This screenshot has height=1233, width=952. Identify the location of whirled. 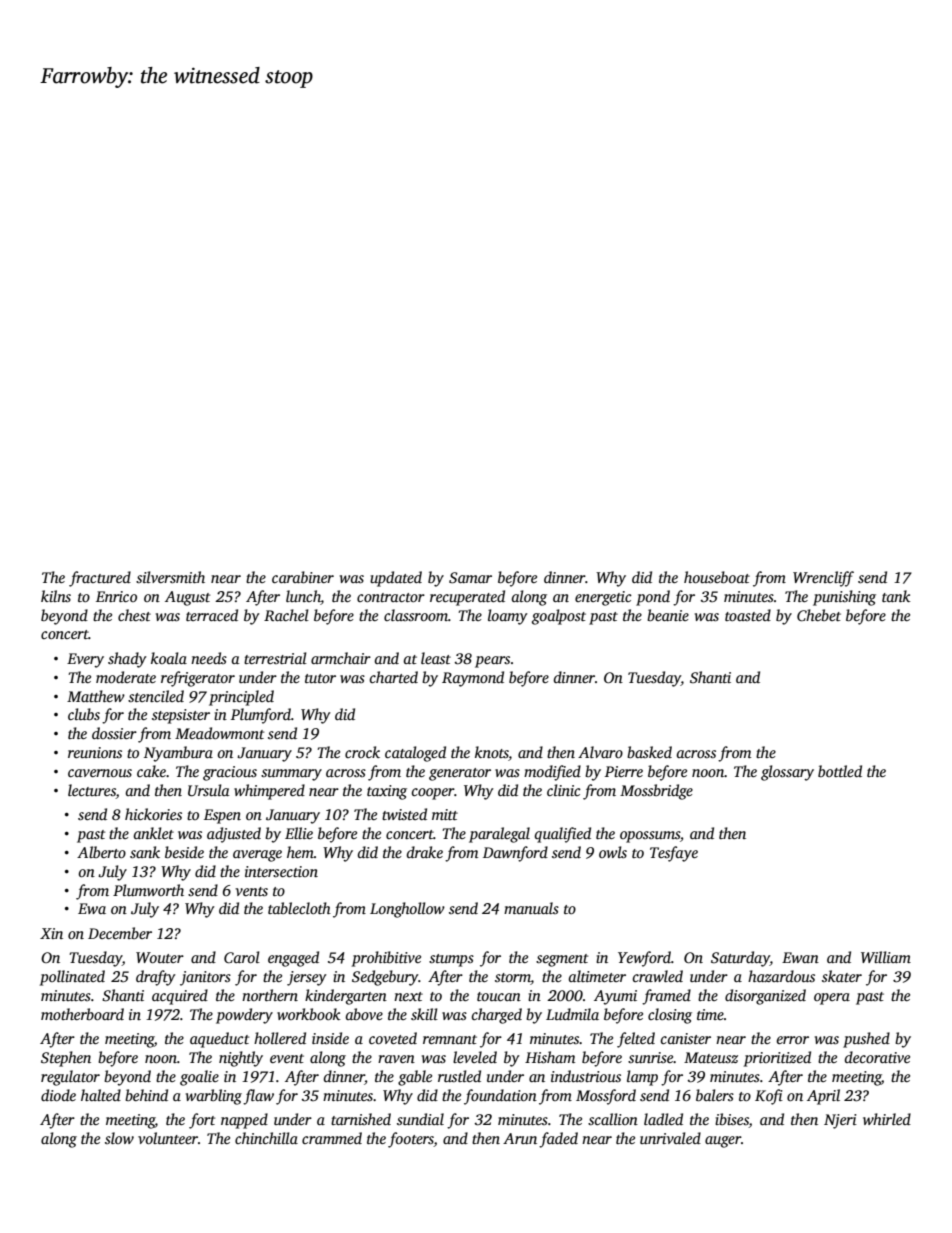
(887, 1119).
